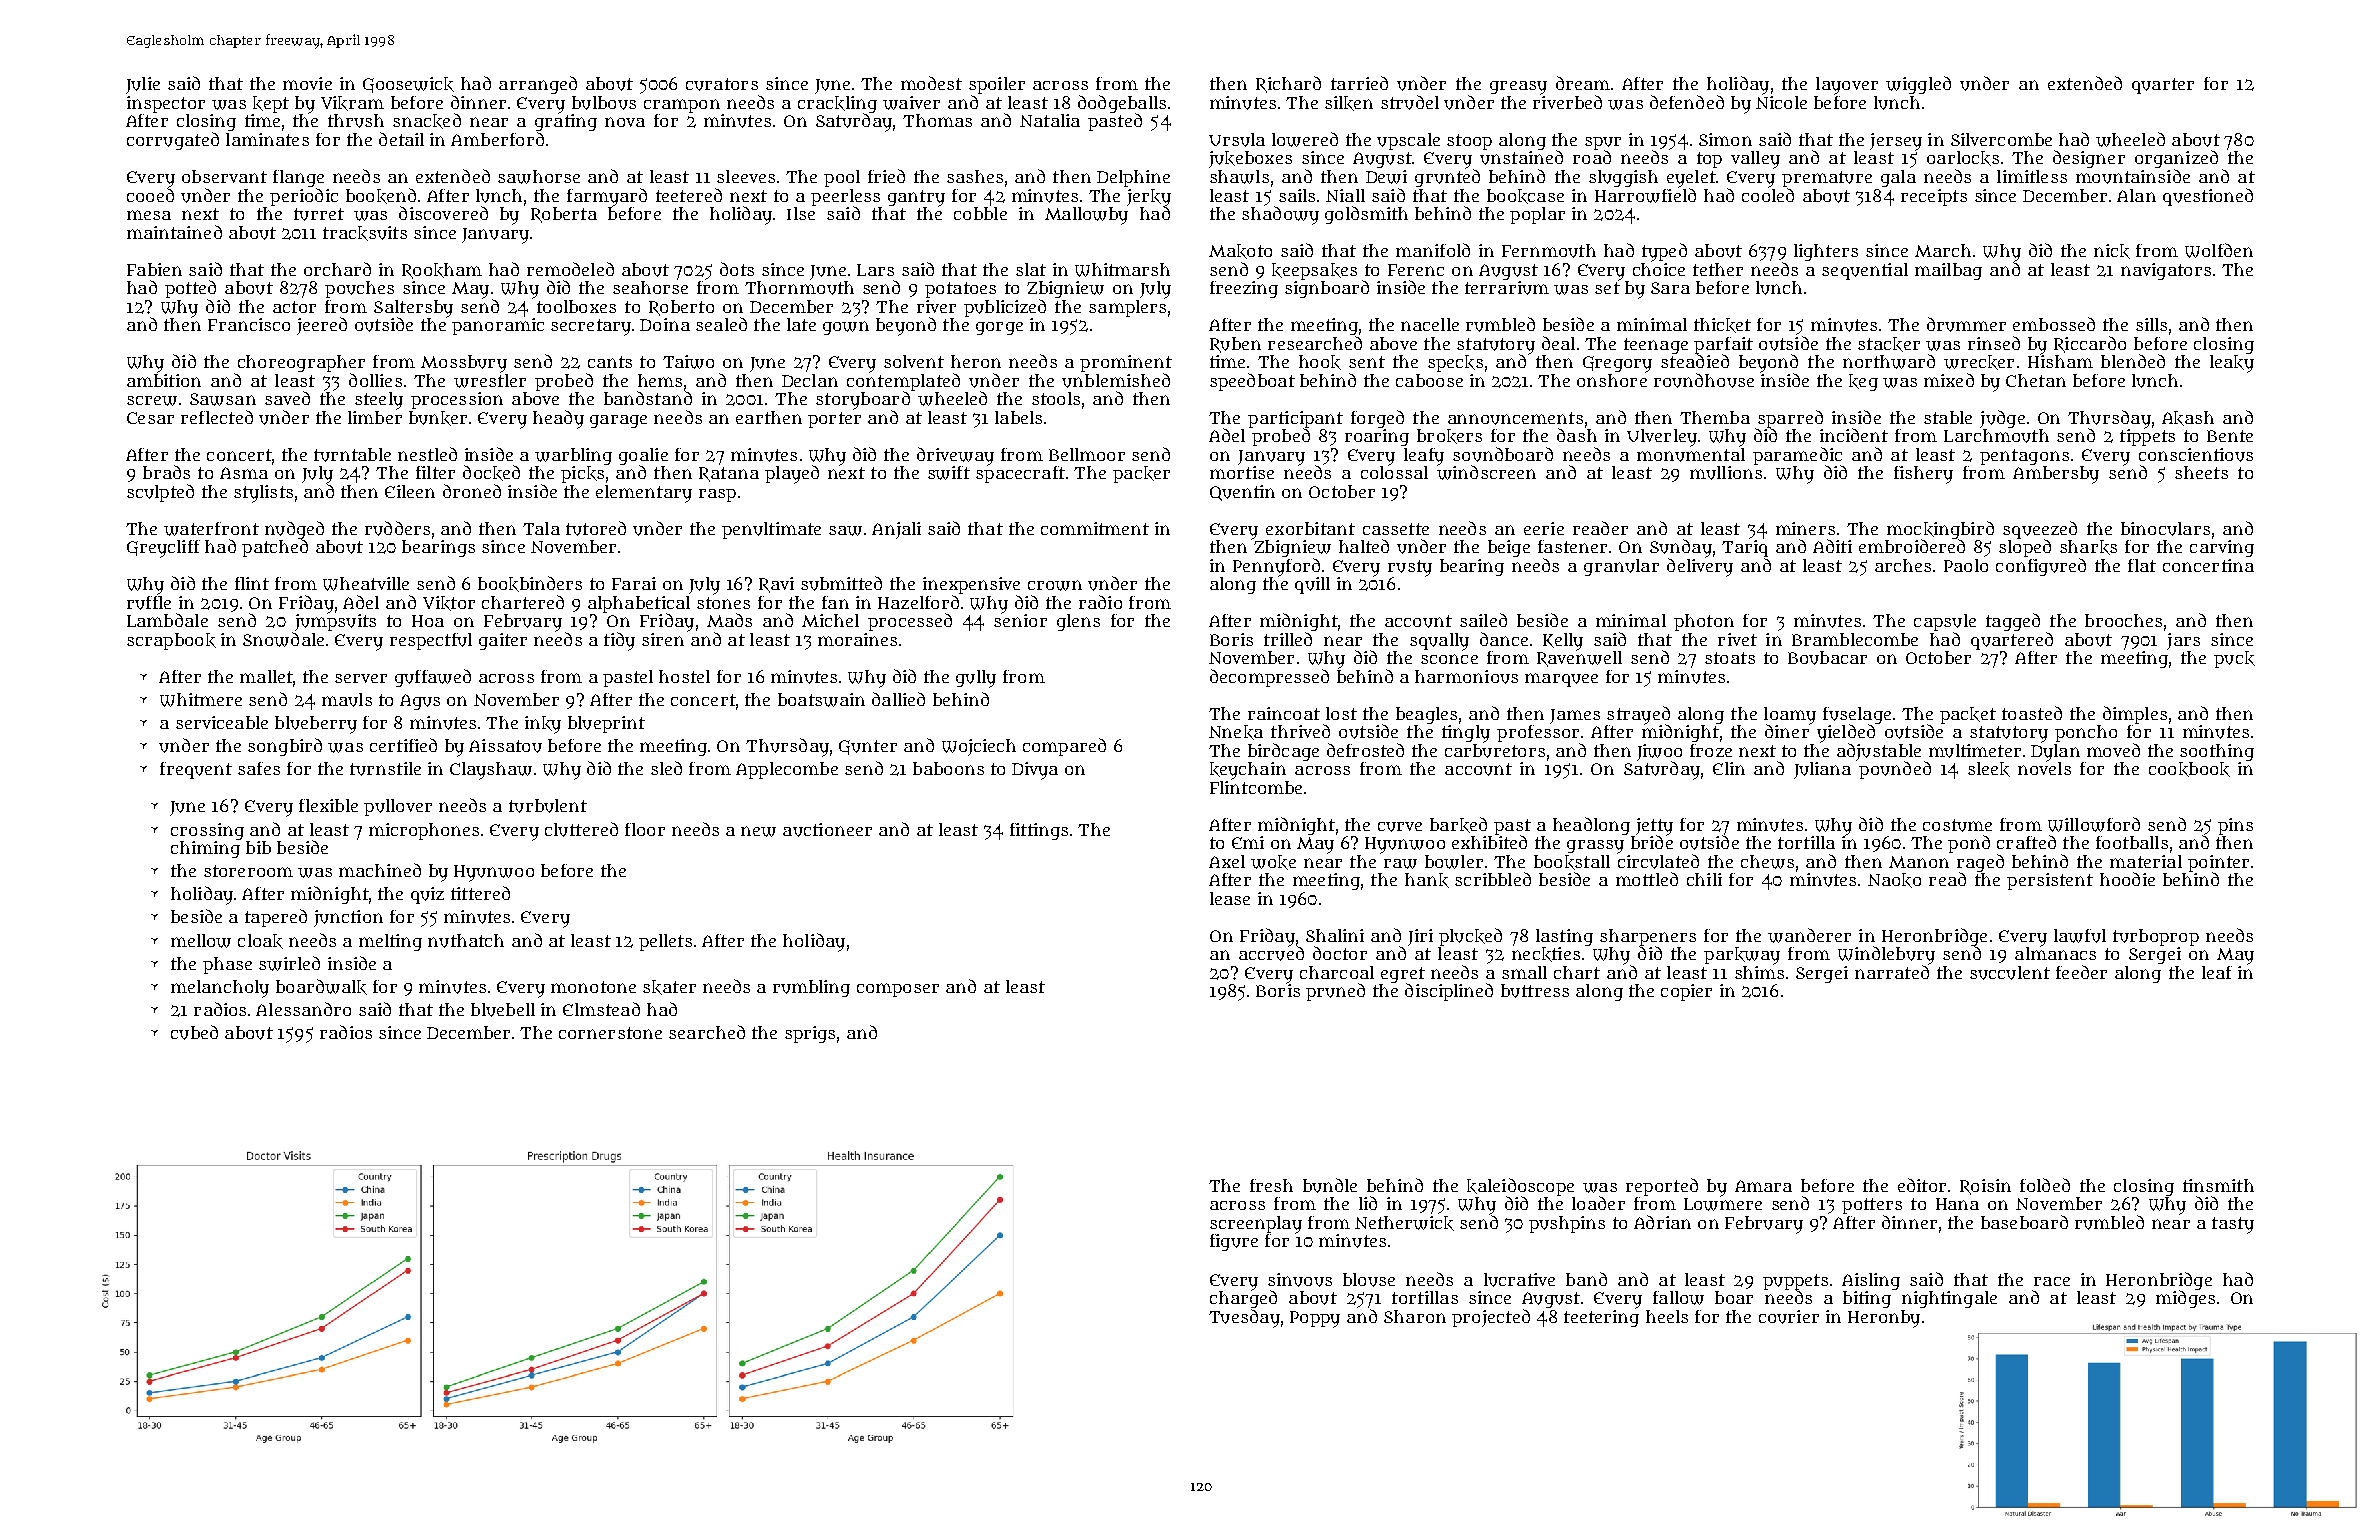 Image resolution: width=2380 pixels, height=1540 pixels. Describe the element at coordinates (2234, 659) in the screenshot. I see `puck` at that location.
